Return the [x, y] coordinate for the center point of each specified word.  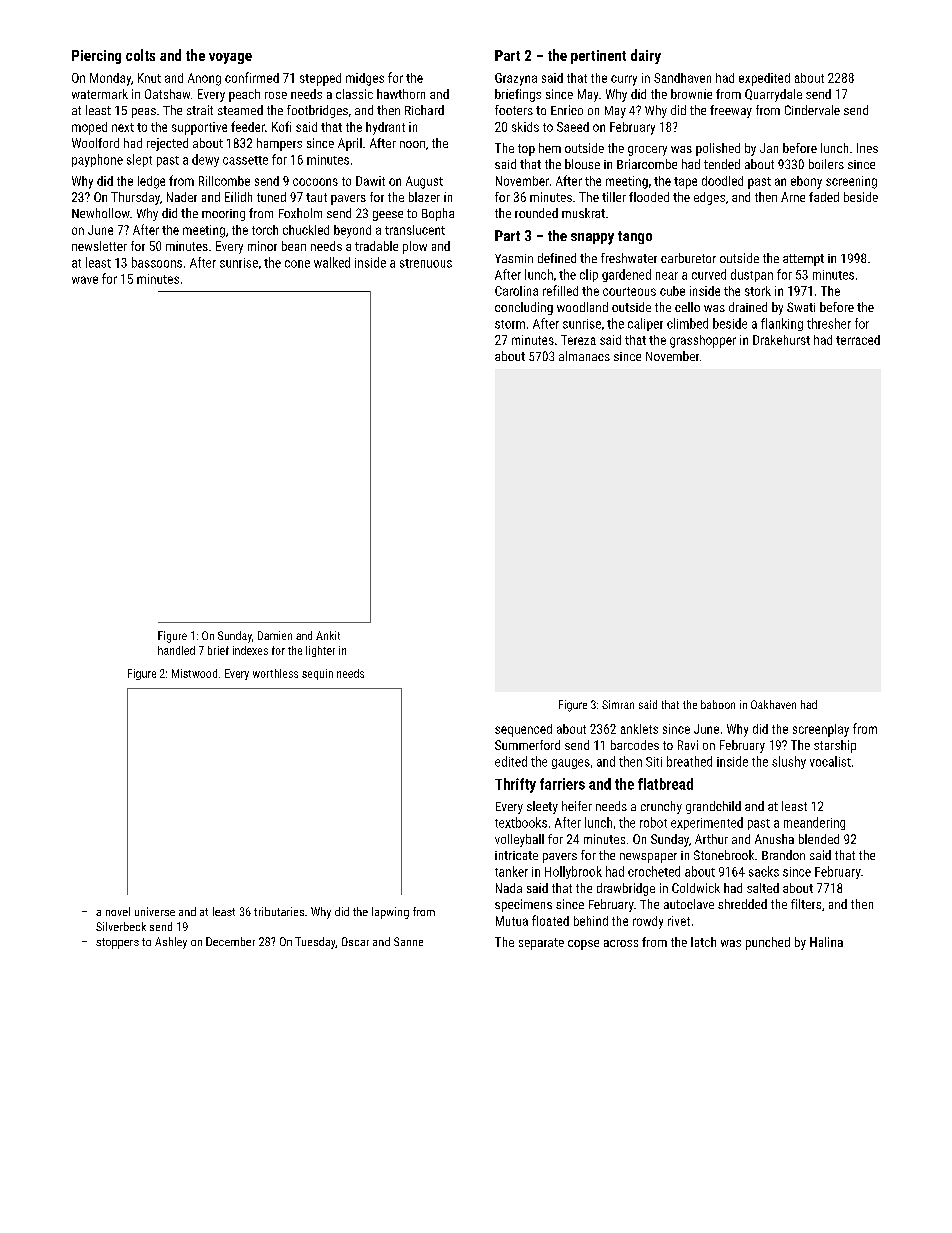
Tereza [578, 340]
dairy [646, 56]
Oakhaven [773, 704]
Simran [618, 704]
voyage [230, 58]
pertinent [598, 57]
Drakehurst [781, 340]
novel [118, 911]
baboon [718, 704]
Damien [275, 635]
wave [85, 280]
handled [176, 650]
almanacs [584, 356]
